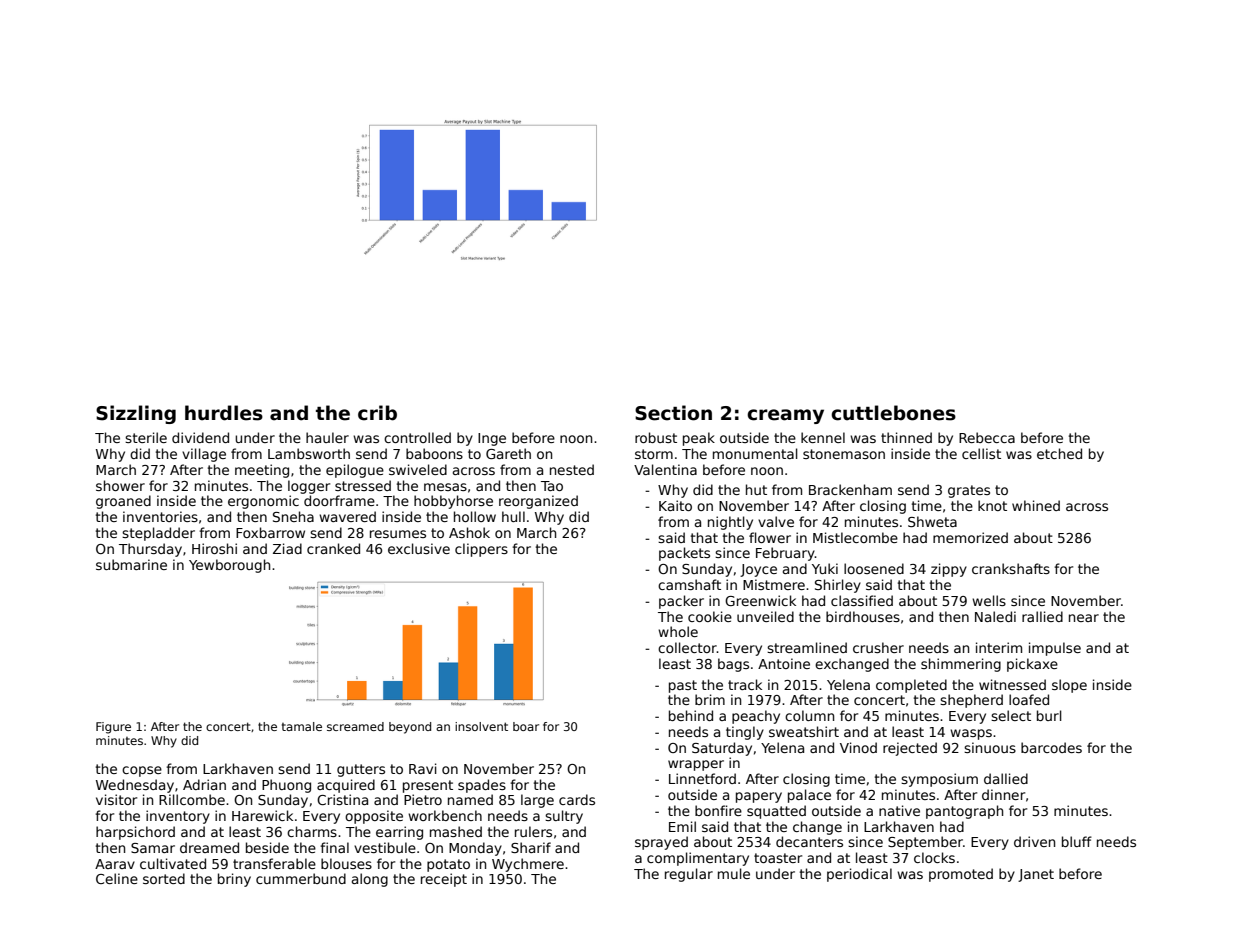  What do you see at coordinates (234, 880) in the screenshot?
I see `briny` at bounding box center [234, 880].
